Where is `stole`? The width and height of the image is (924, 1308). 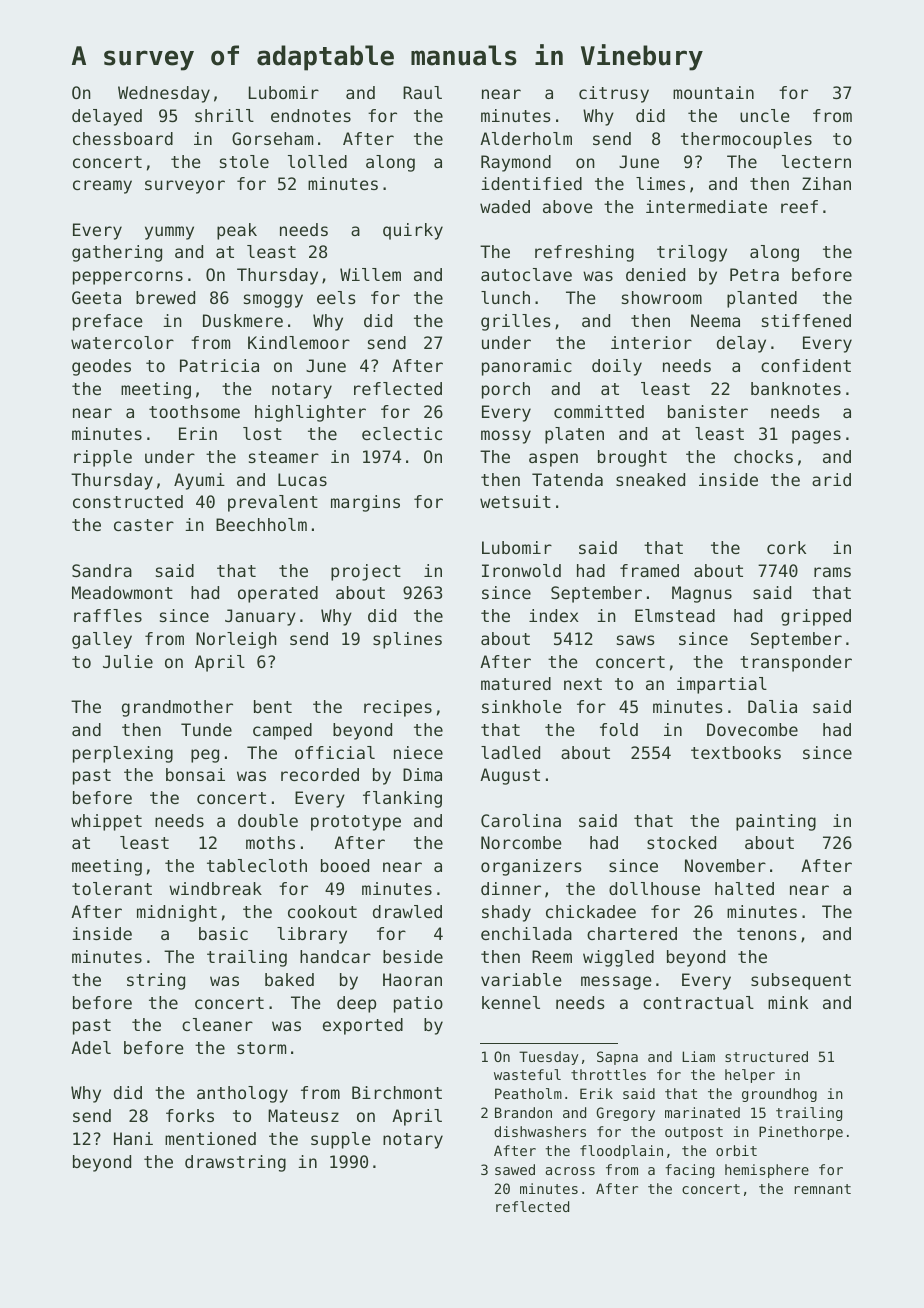 stole is located at coordinates (244, 161).
